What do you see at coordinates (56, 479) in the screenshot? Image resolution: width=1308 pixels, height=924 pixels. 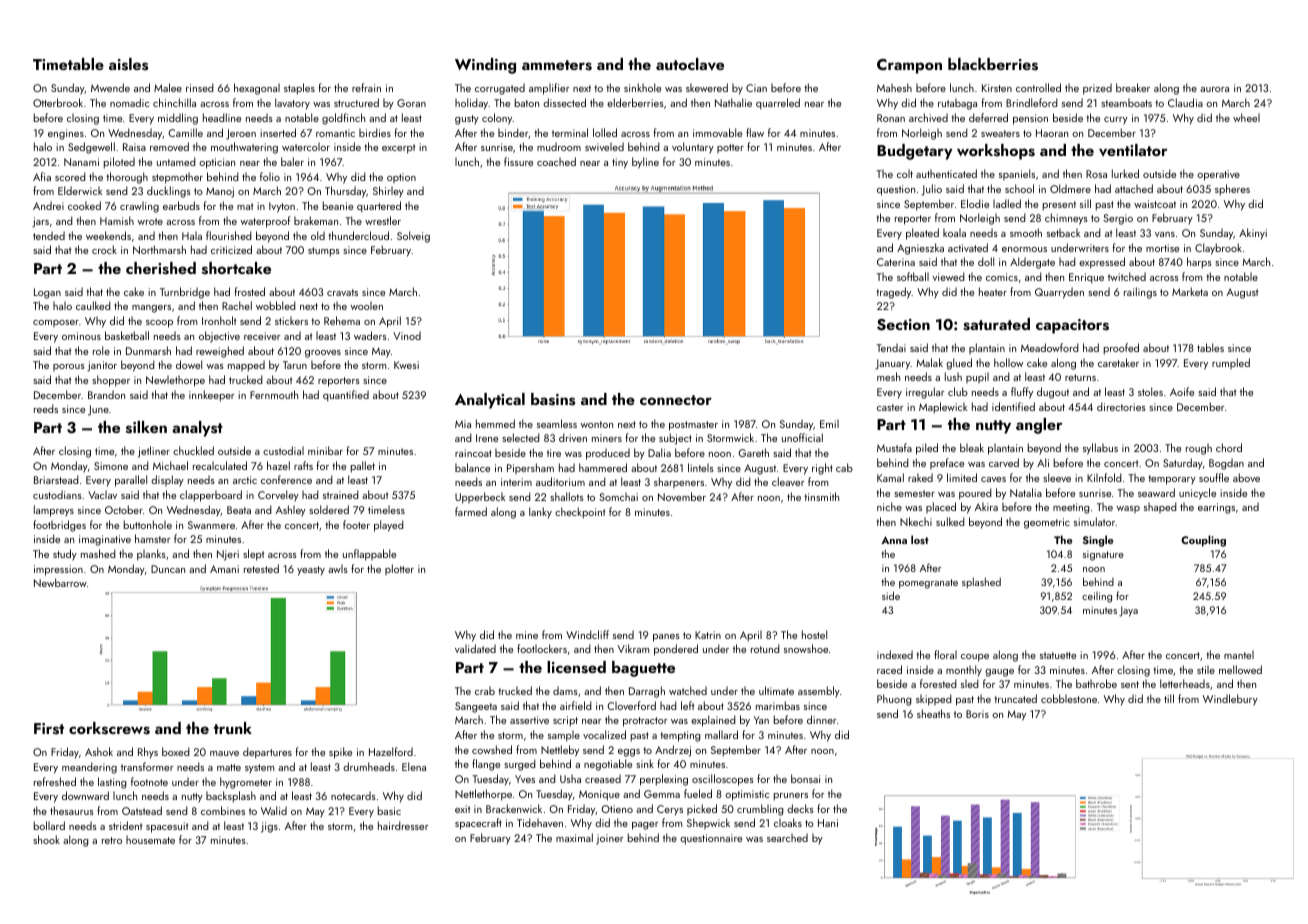 I see `Briarstead` at bounding box center [56, 479].
